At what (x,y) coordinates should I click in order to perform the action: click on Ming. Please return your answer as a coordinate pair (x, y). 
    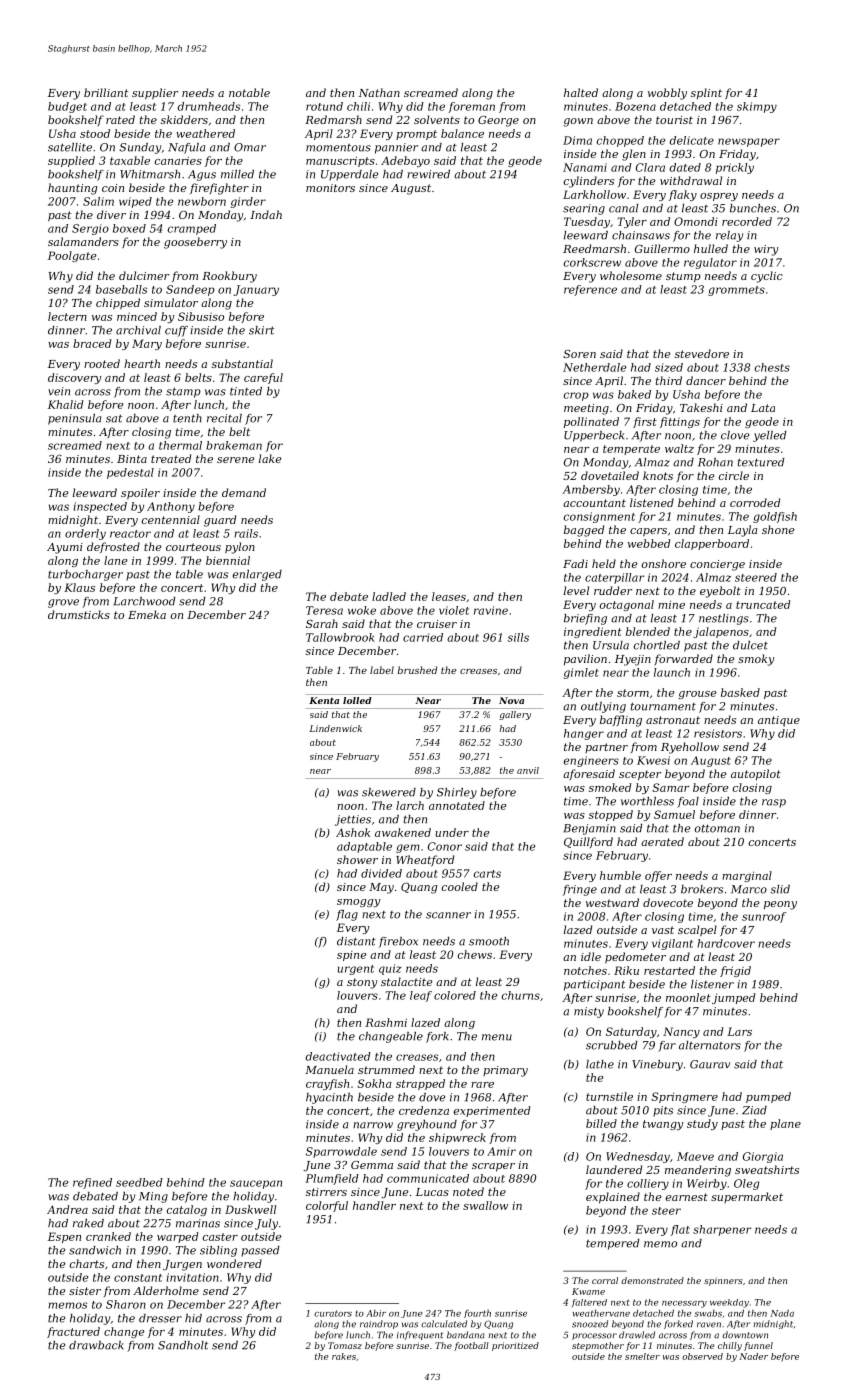
    Looking at the image, I should click on (153, 1197).
